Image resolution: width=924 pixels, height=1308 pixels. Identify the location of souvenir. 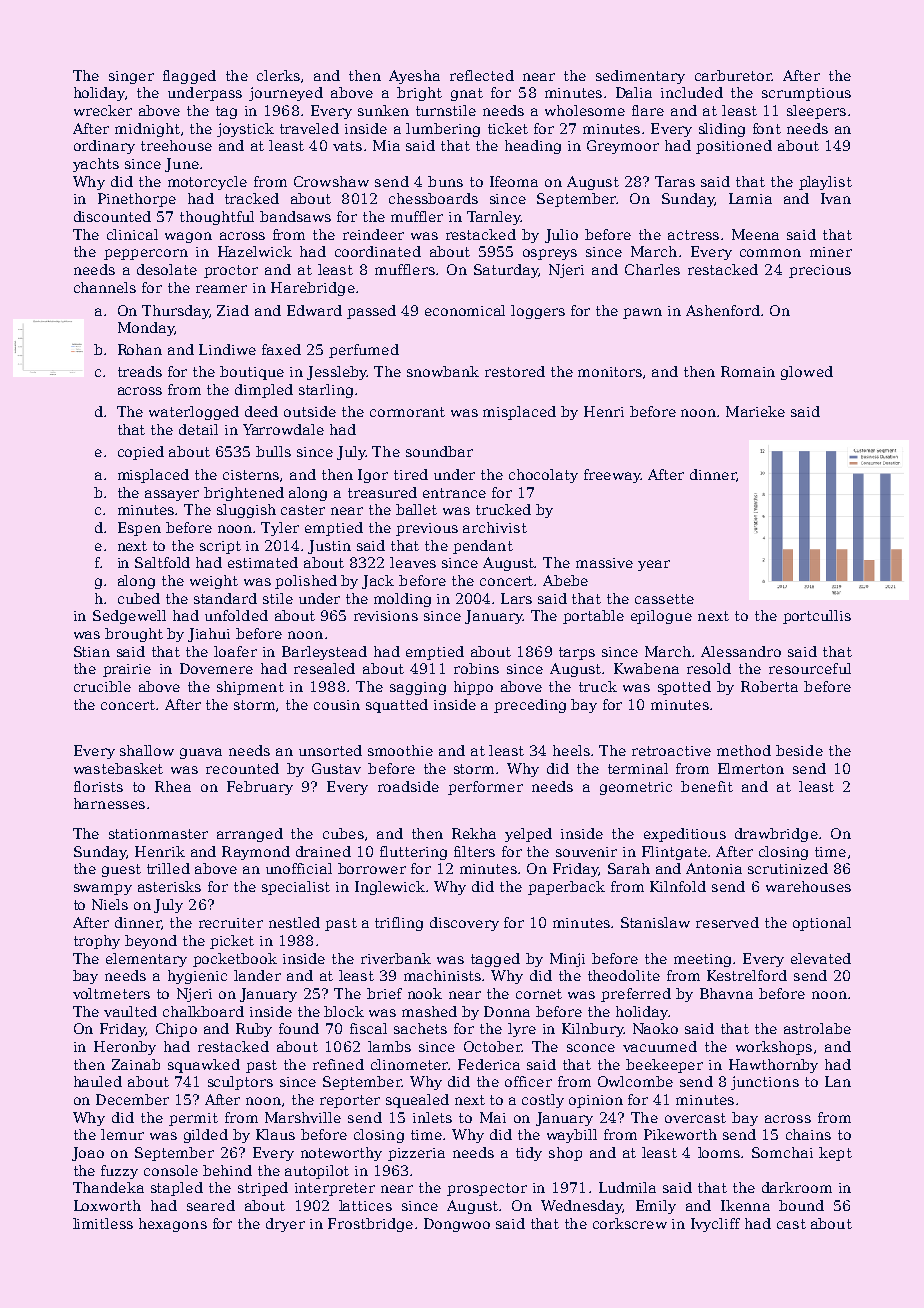
(586, 852).
